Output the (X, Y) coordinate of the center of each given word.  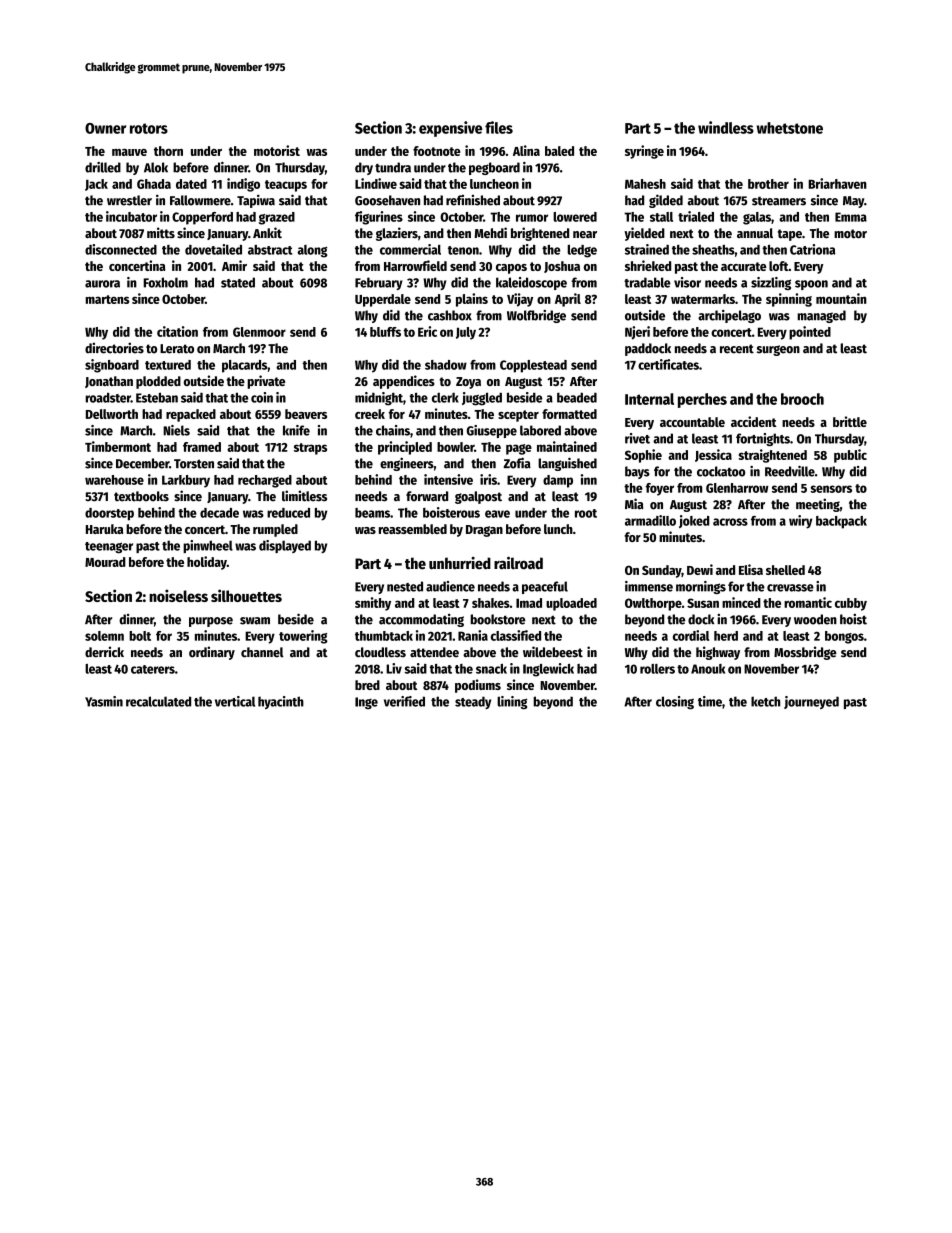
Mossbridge (805, 653)
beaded (577, 397)
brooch (802, 399)
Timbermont (118, 446)
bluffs (385, 332)
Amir (234, 265)
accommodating (421, 620)
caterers (153, 669)
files (499, 127)
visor (687, 282)
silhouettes (246, 595)
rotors (149, 128)
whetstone (790, 128)
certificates (668, 364)
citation (177, 331)
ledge (582, 251)
